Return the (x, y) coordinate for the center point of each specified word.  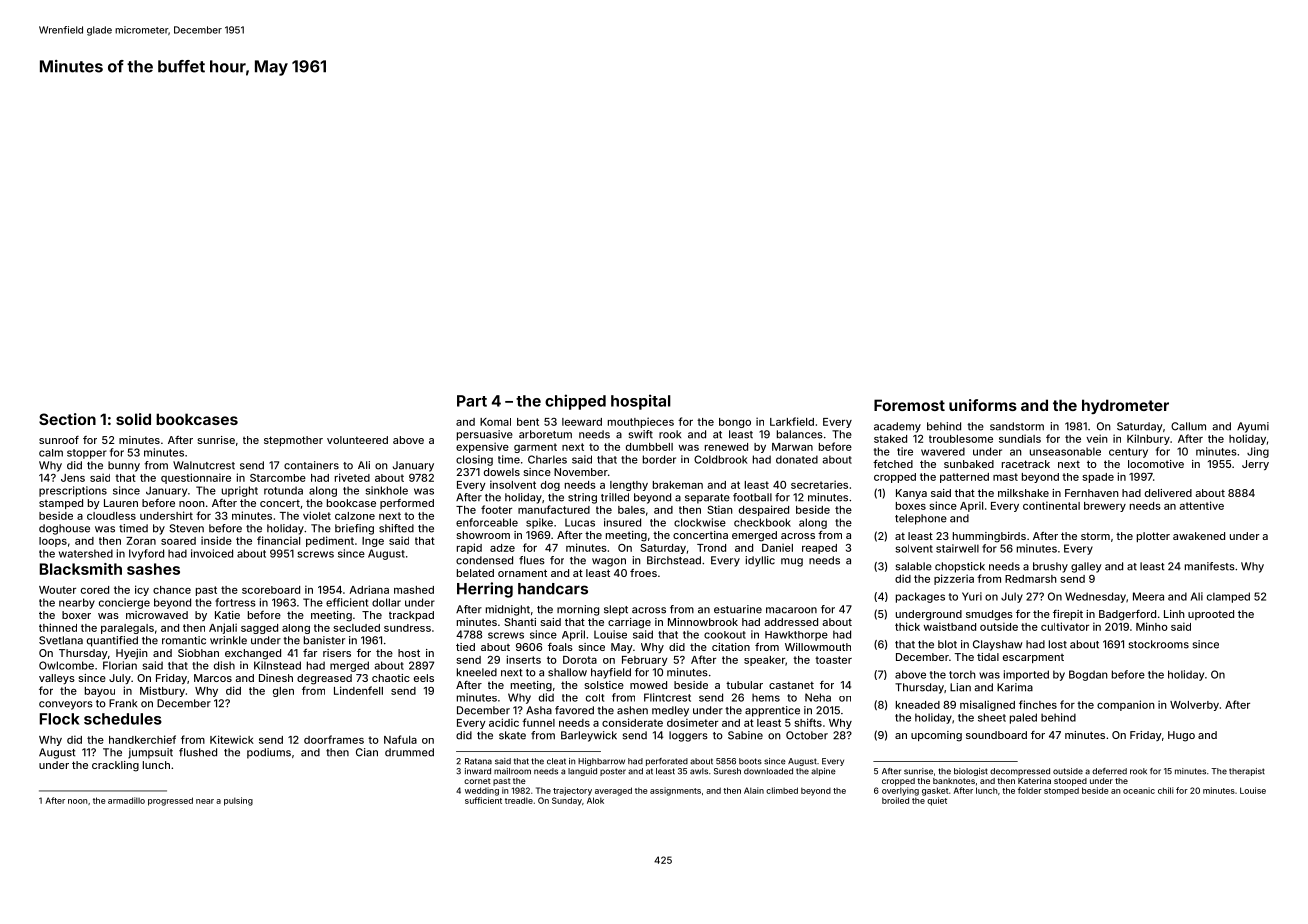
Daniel (777, 547)
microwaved (157, 615)
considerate (632, 722)
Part (472, 401)
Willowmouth (818, 647)
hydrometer (1125, 406)
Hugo (1181, 736)
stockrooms (1159, 644)
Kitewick (232, 739)
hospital (641, 402)
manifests (1210, 566)
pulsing (238, 801)
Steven (186, 528)
